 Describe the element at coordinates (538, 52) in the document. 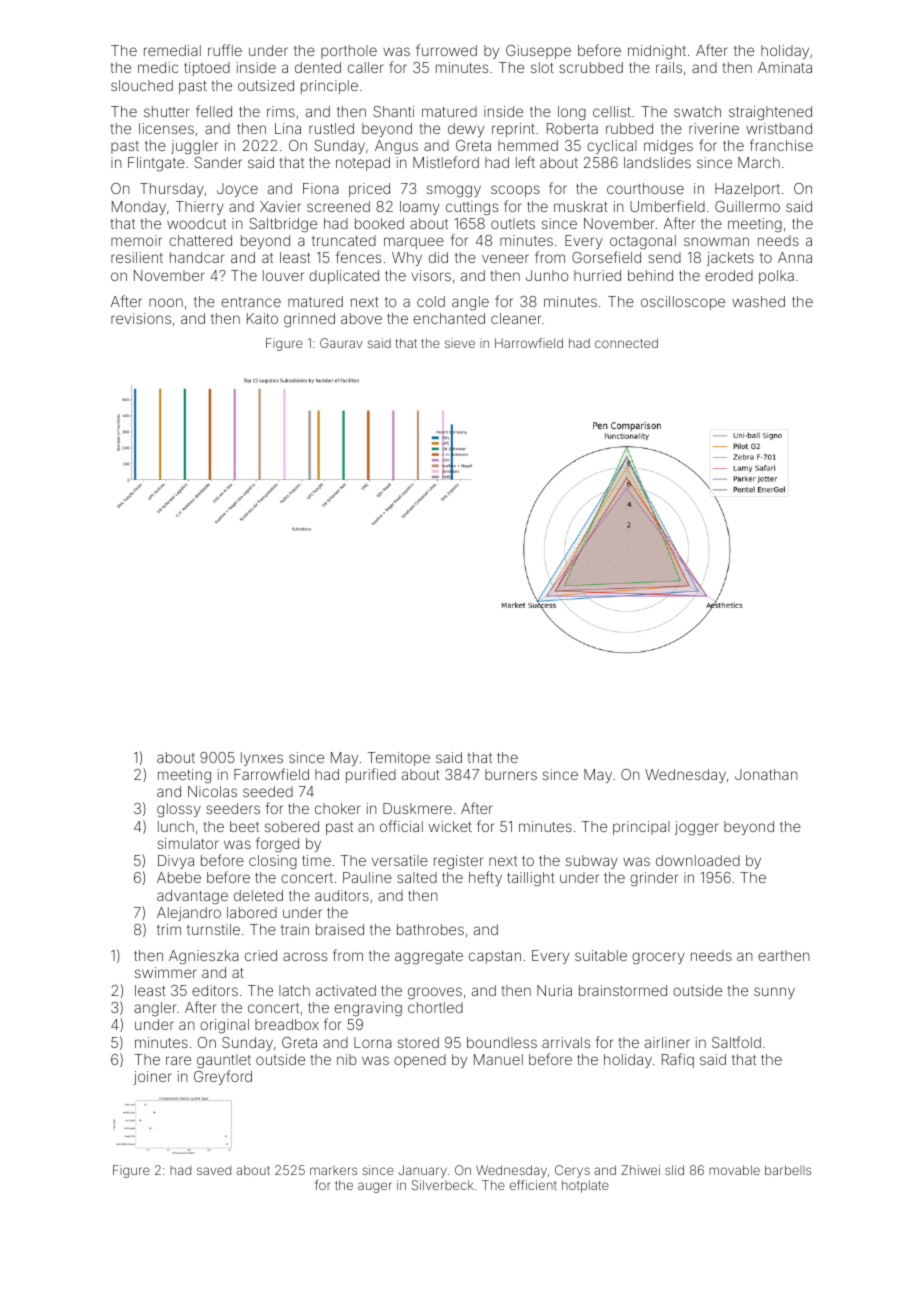

I see `Giuseppe` at that location.
